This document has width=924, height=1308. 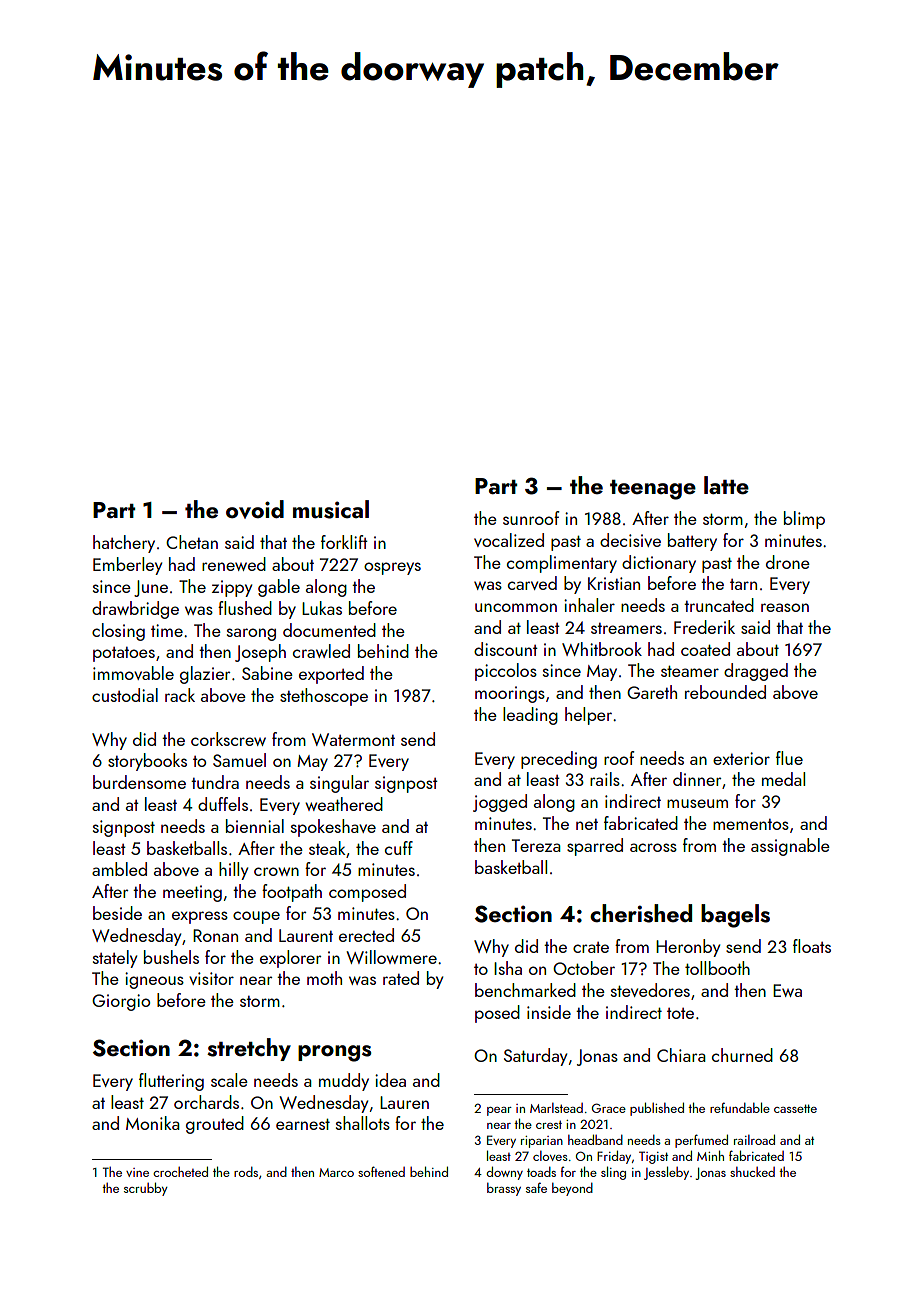 I want to click on rails, so click(x=605, y=779).
